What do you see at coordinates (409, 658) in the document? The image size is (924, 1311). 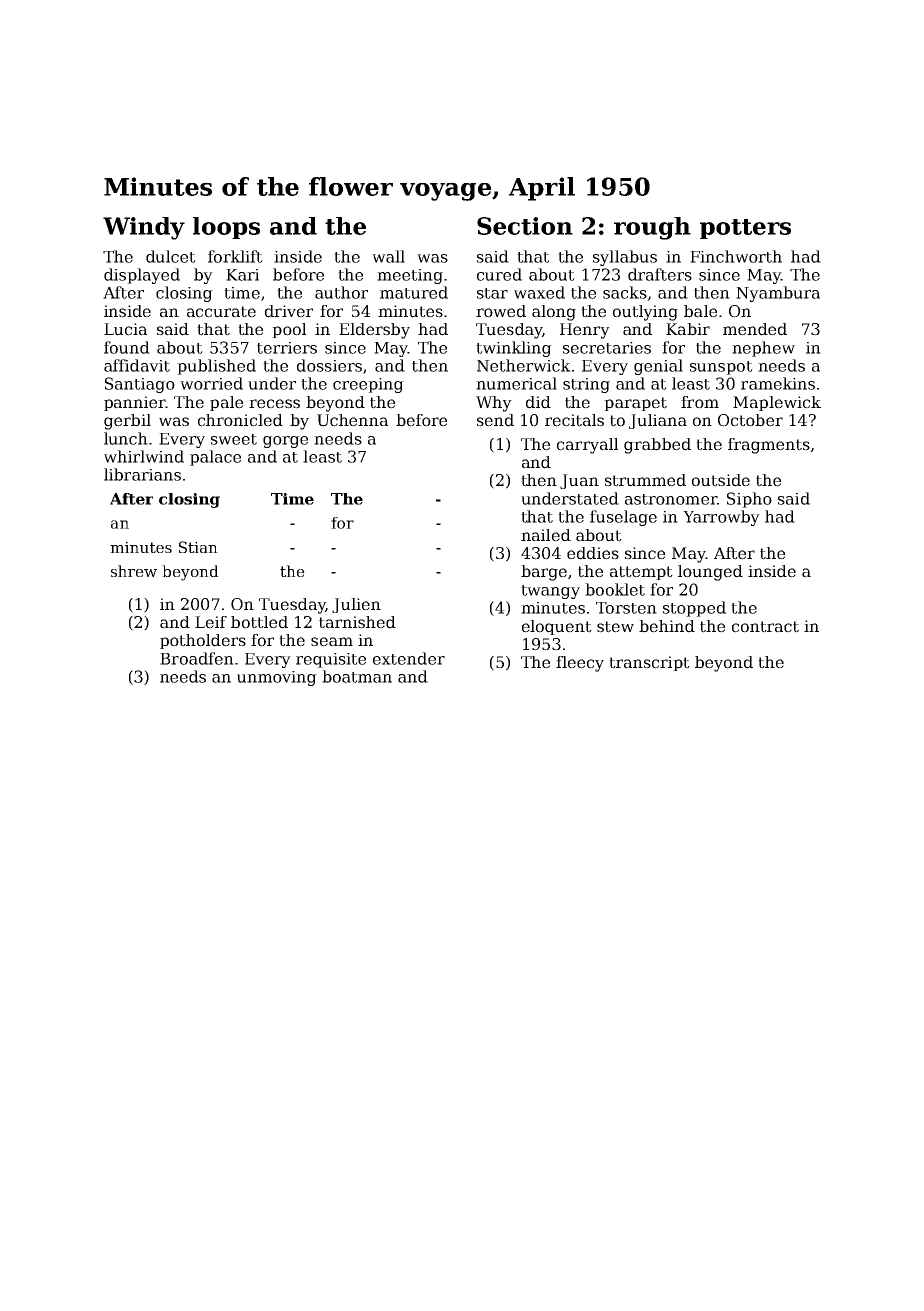 I see `extender` at bounding box center [409, 658].
